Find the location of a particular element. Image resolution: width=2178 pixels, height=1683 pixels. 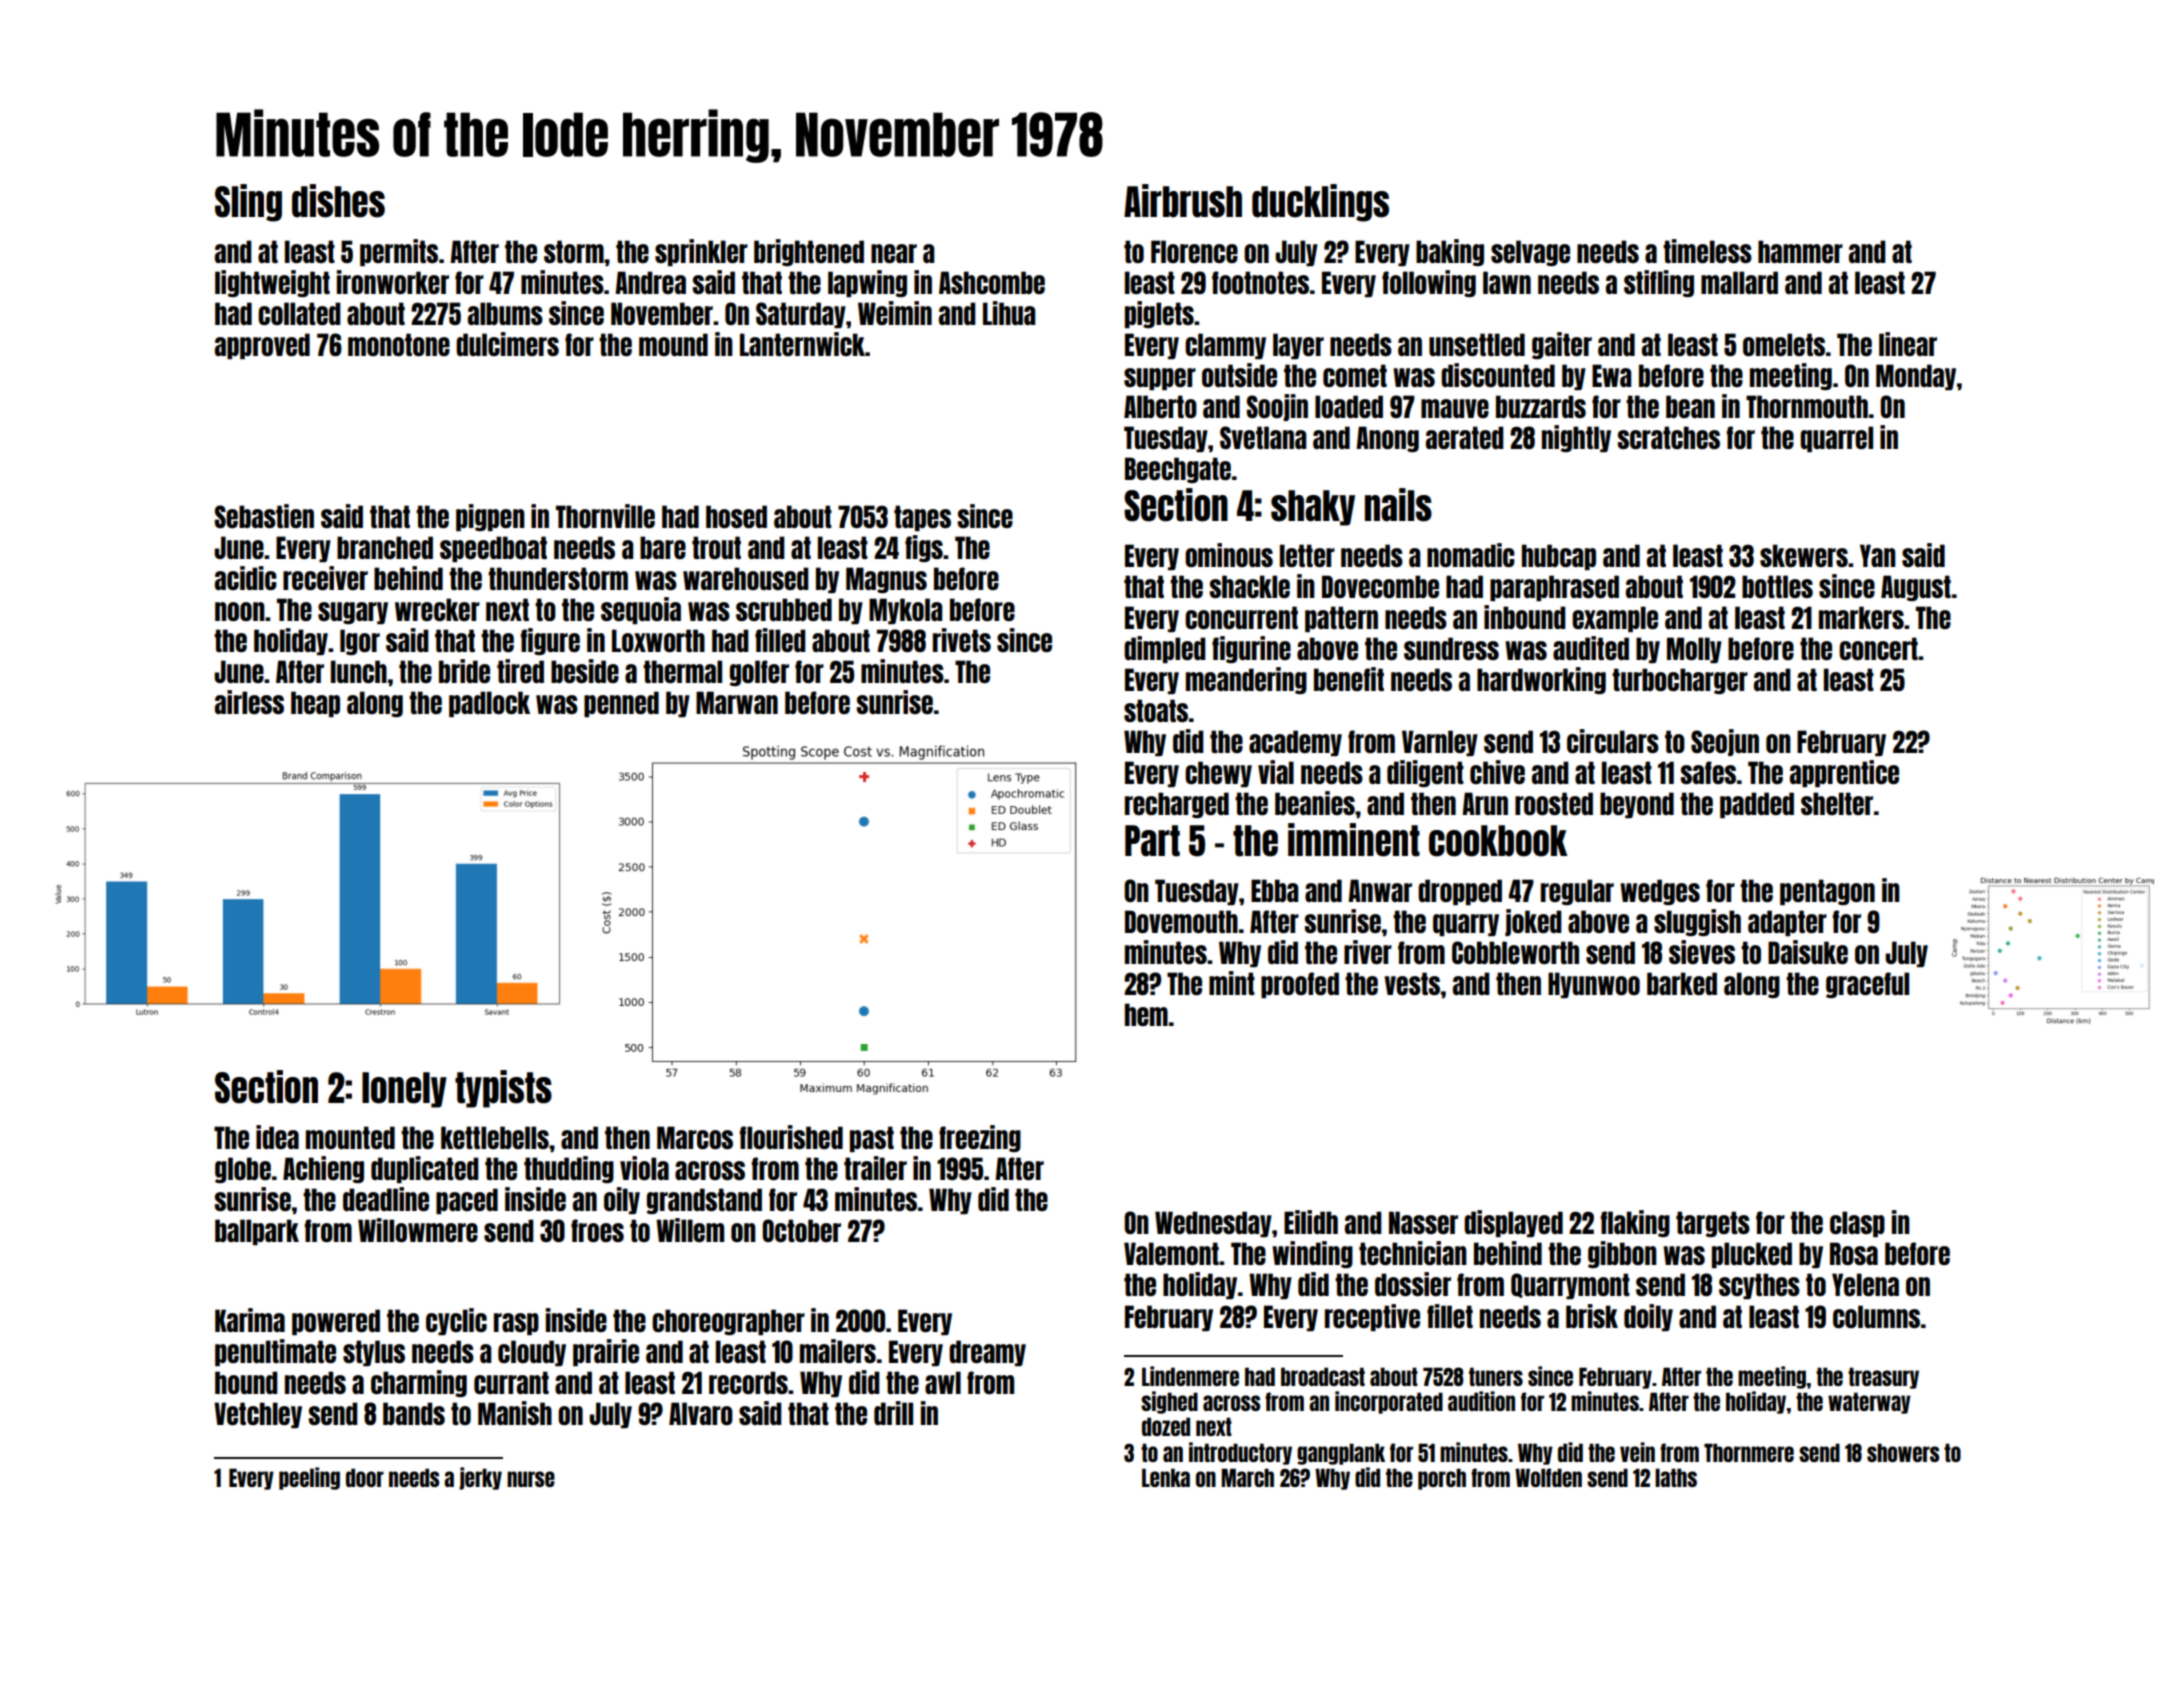

rivets is located at coordinates (962, 640).
